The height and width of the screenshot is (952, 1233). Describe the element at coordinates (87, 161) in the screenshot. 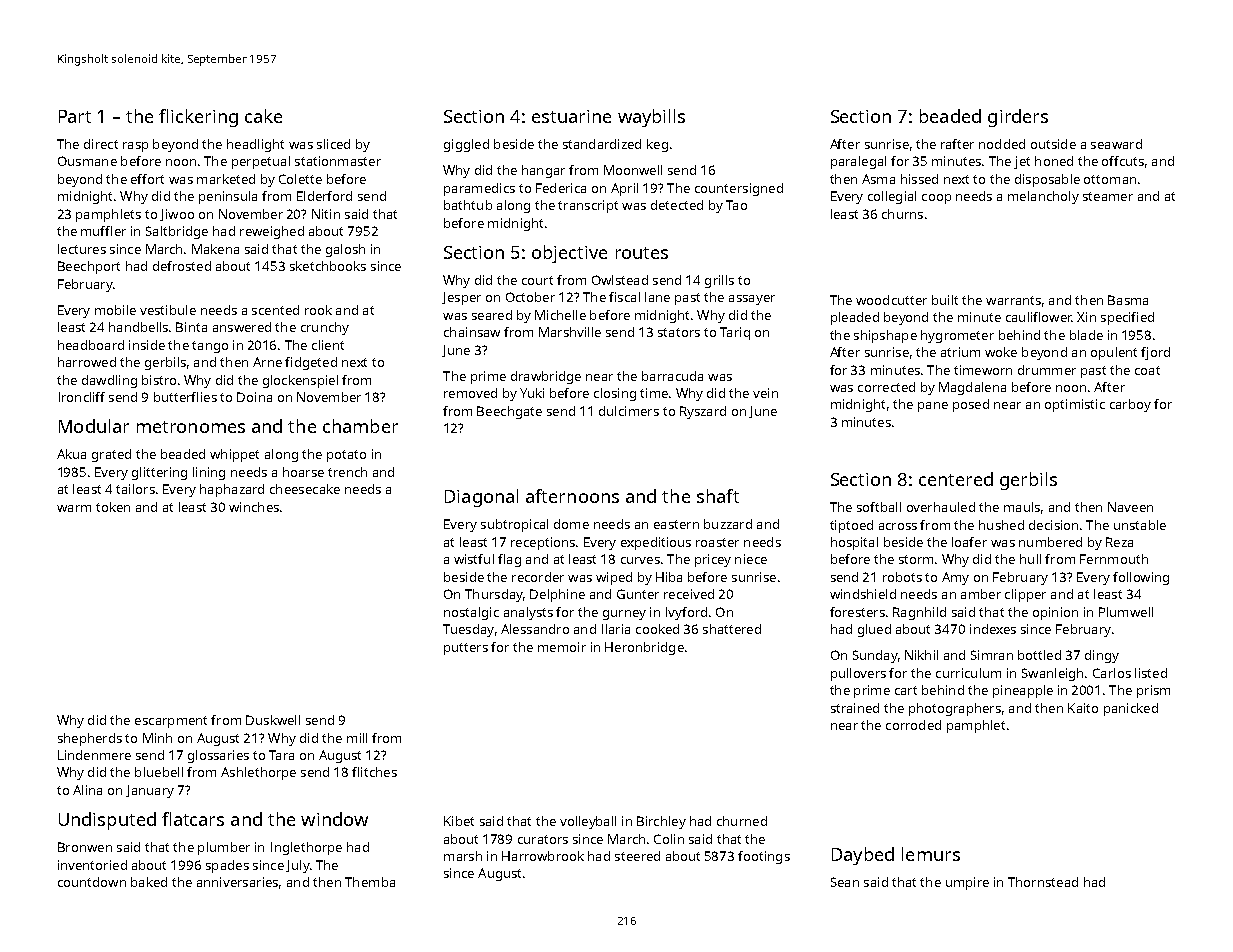

I see `Ousmane` at that location.
